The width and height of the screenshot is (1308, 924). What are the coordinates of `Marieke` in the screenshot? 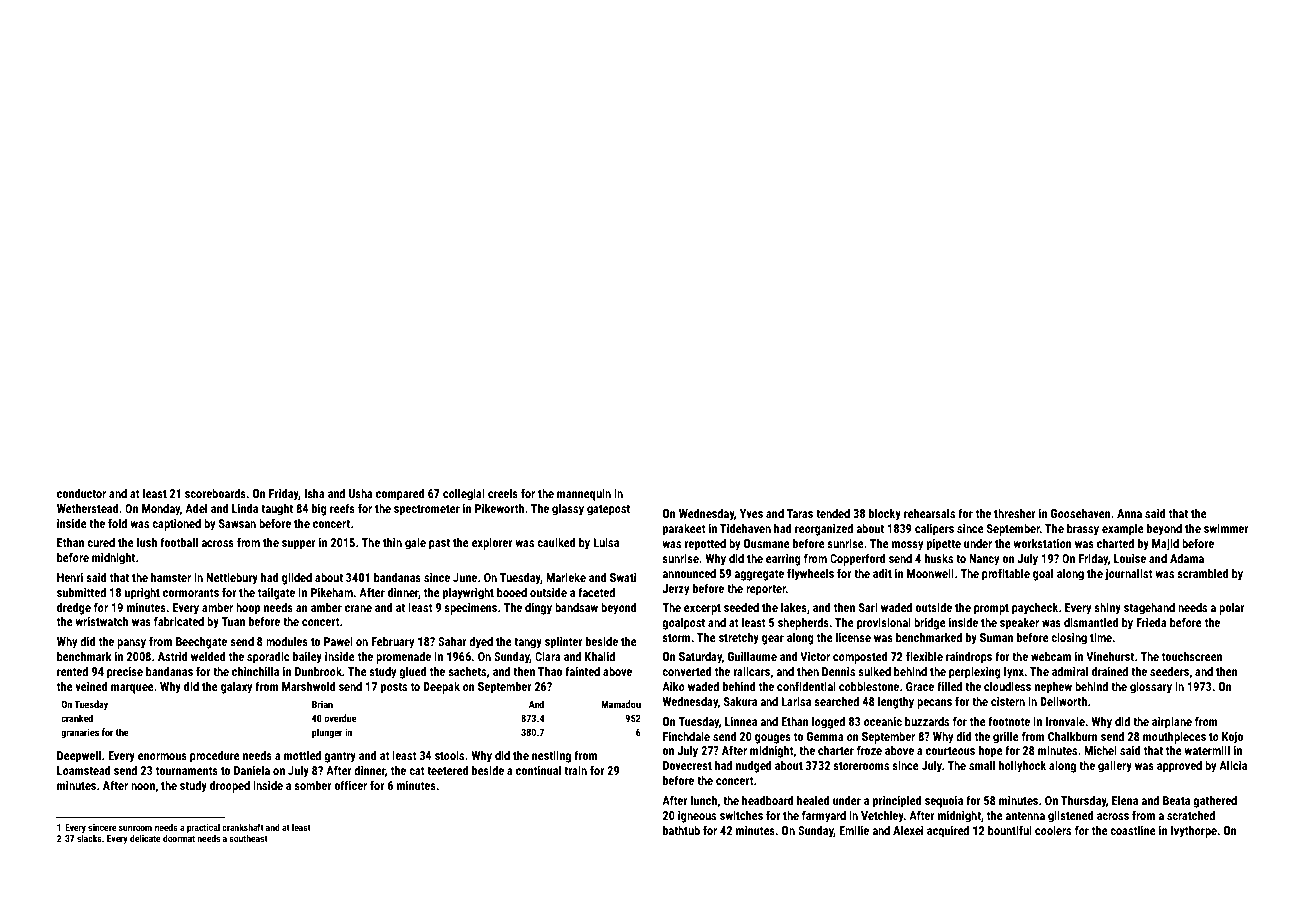 It's located at (566, 577).
